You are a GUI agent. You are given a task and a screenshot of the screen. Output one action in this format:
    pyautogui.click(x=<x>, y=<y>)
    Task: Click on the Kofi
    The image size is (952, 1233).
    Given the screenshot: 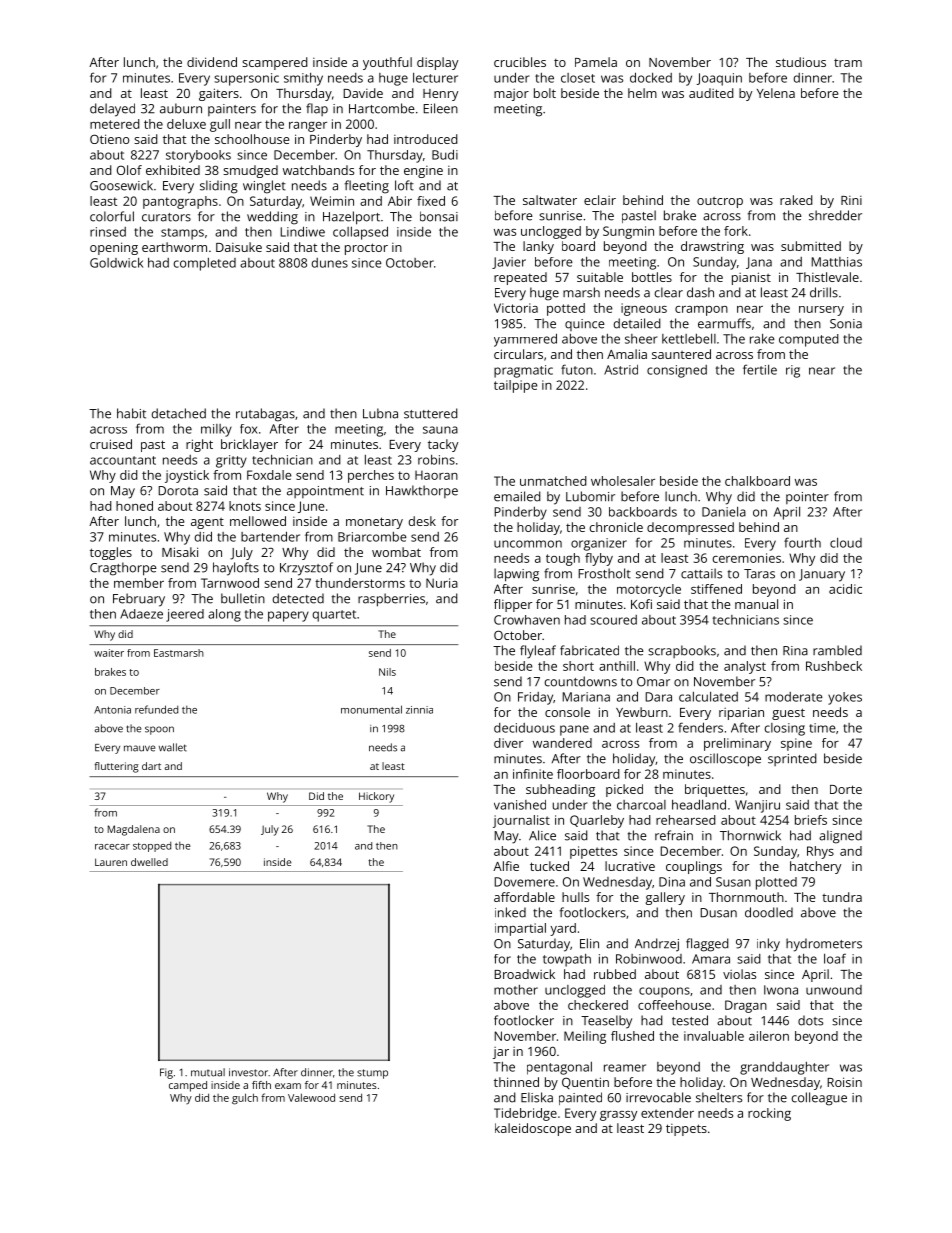 What is the action you would take?
    pyautogui.click(x=641, y=604)
